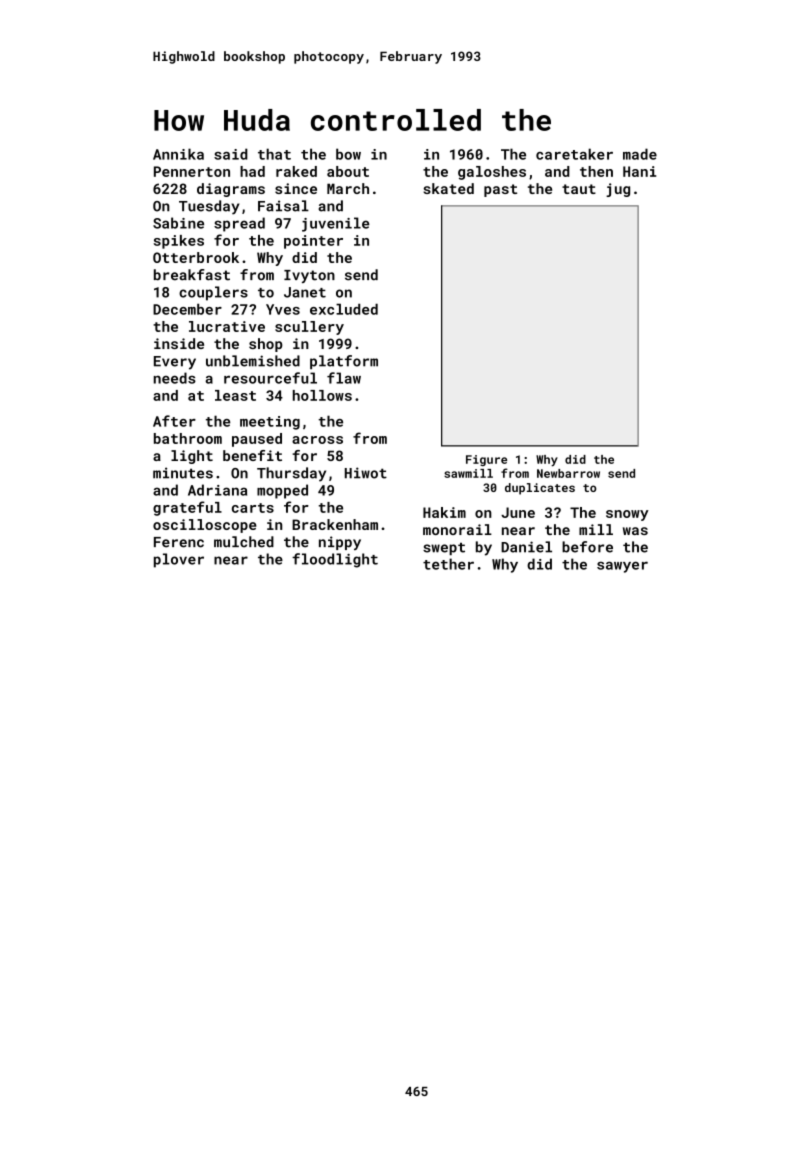 The width and height of the document is (810, 1149). Describe the element at coordinates (492, 173) in the document. I see `galoshes` at that location.
